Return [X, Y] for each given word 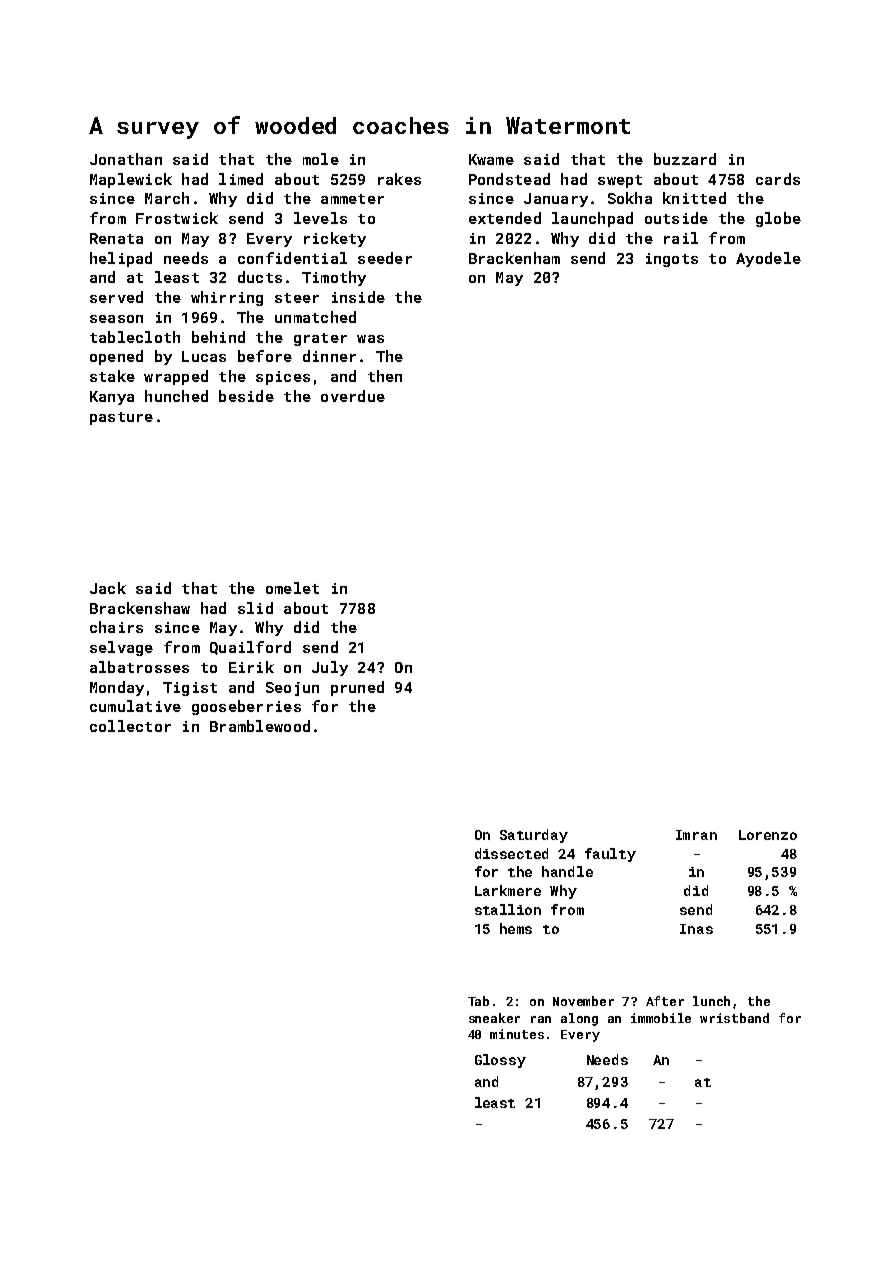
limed [241, 179]
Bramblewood [260, 726]
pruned [357, 688]
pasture [121, 418]
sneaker [494, 1018]
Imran [696, 835]
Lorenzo [768, 835]
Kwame [491, 159]
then [385, 376]
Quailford [250, 648]
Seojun [292, 689]
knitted [694, 198]
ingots [672, 260]
